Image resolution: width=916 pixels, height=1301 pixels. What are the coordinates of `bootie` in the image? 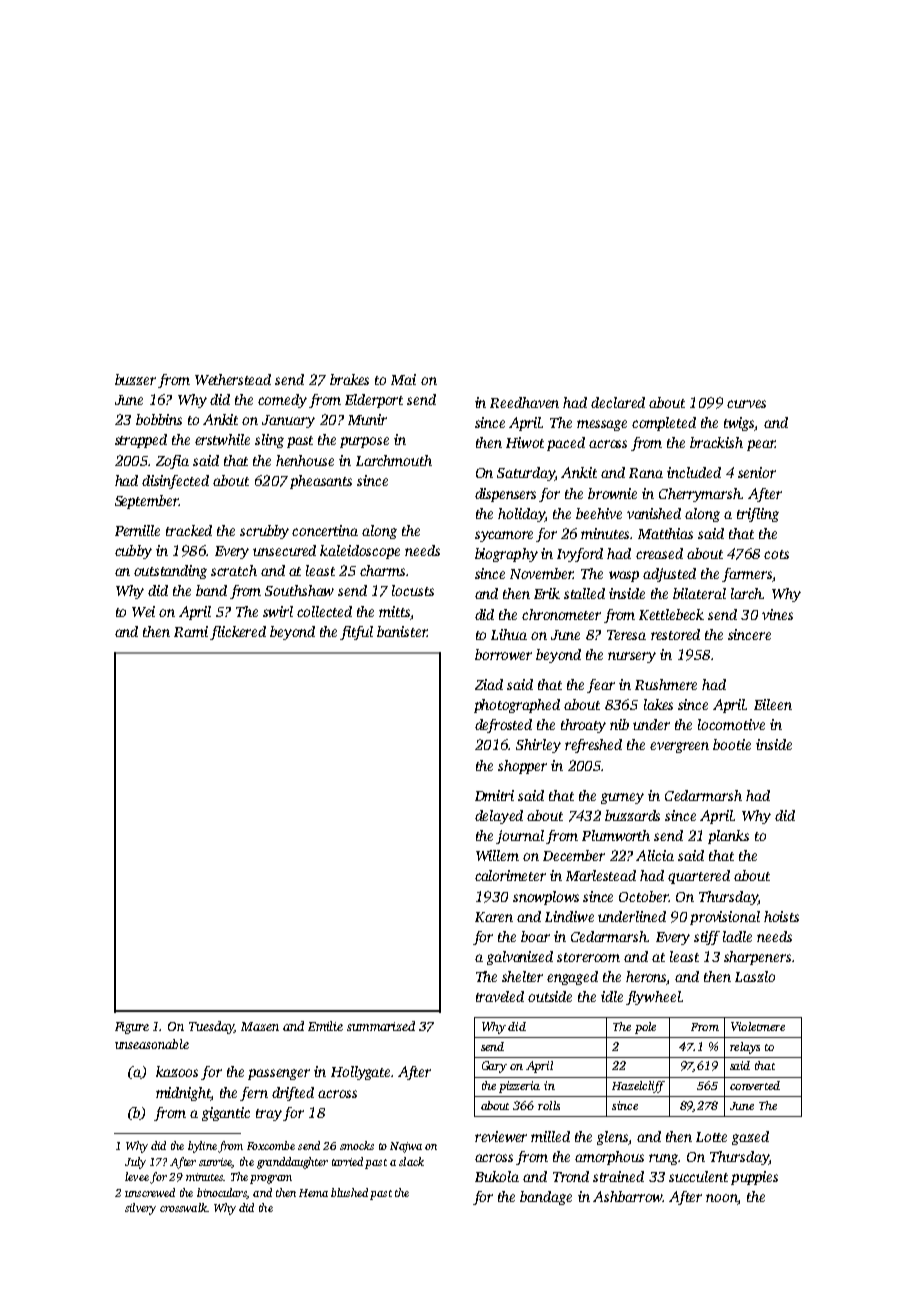 It's located at (732, 744).
